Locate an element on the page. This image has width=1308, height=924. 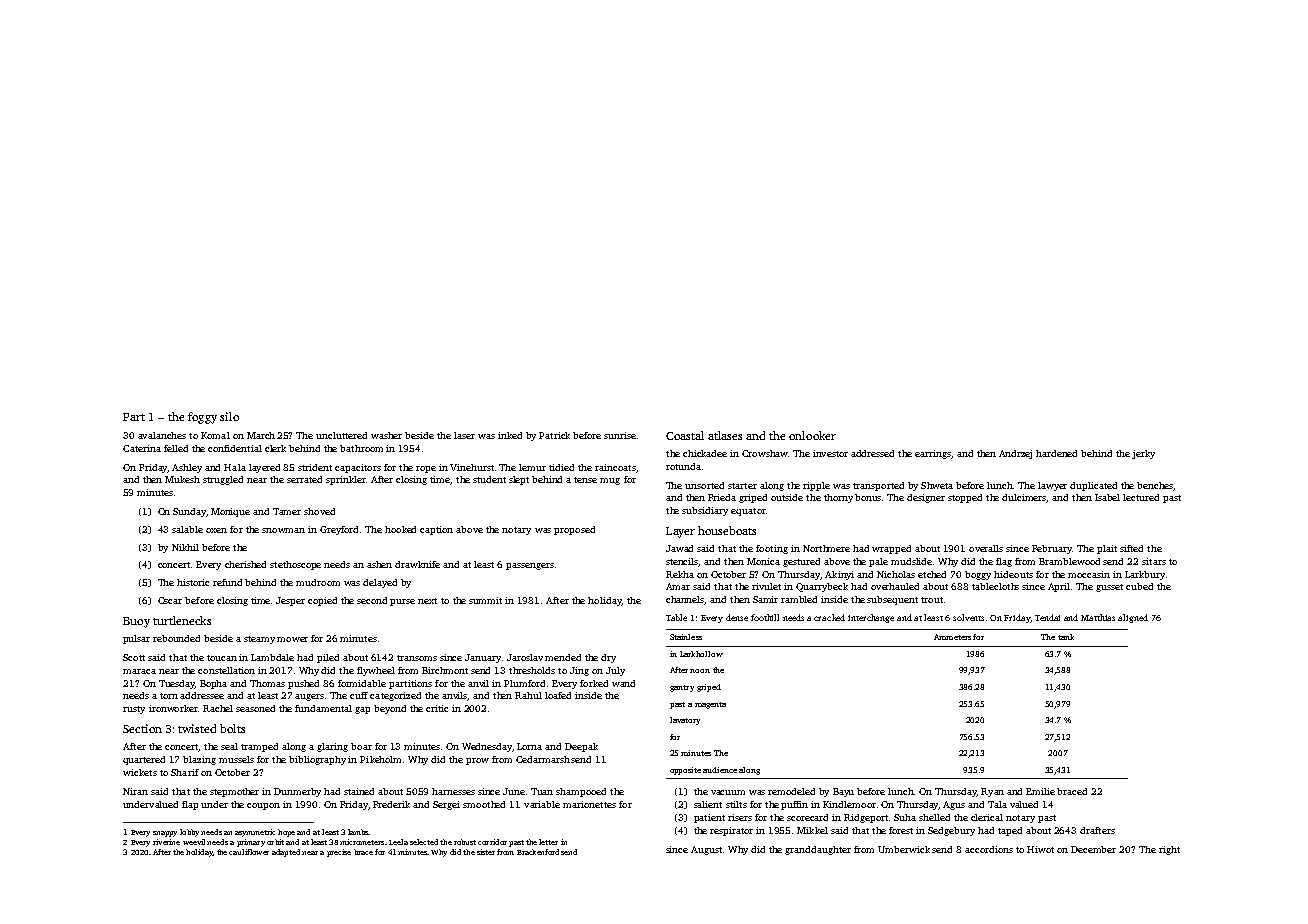
benches is located at coordinates (1155, 485).
